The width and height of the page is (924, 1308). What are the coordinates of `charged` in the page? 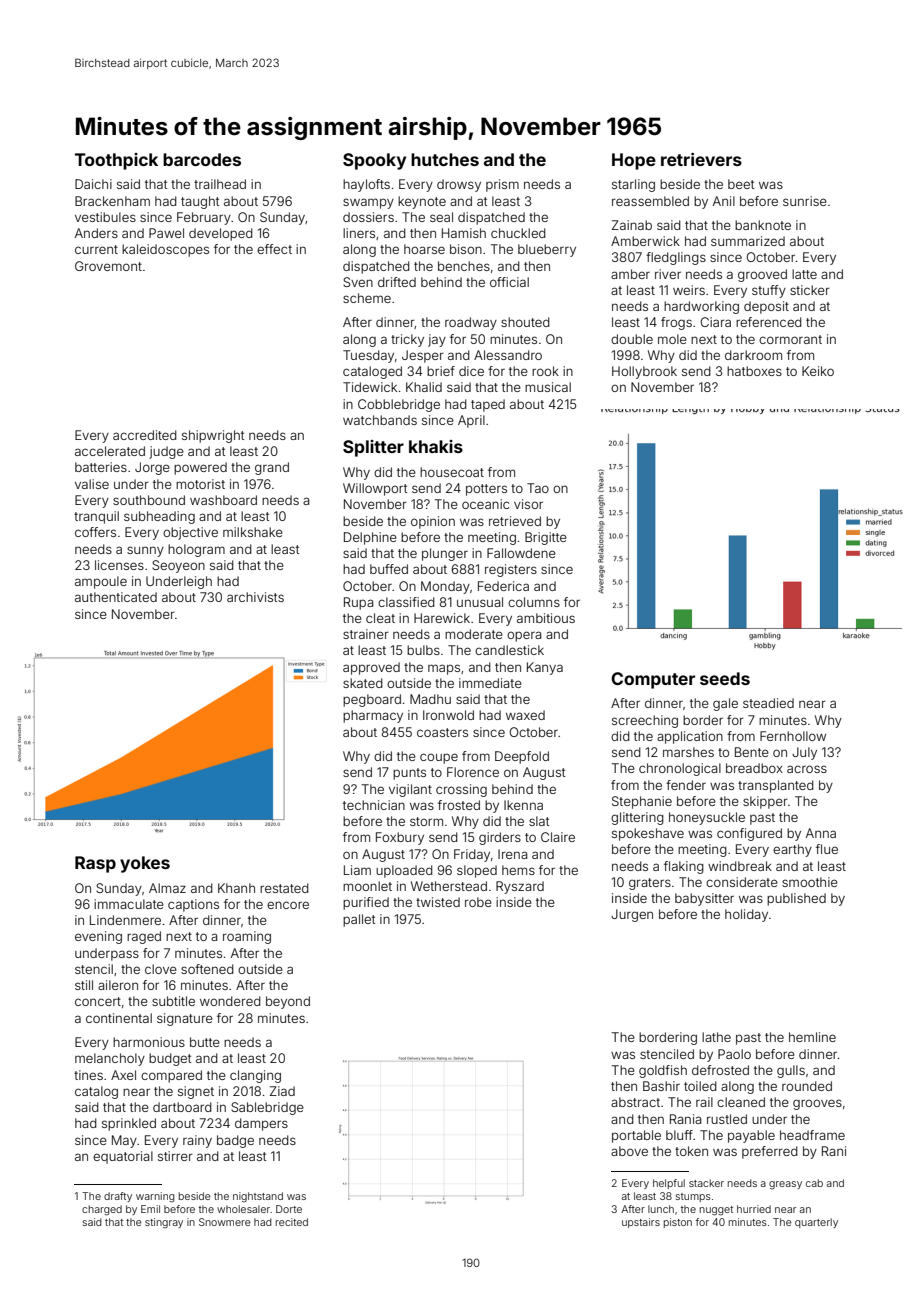 It's located at (102, 1210).
